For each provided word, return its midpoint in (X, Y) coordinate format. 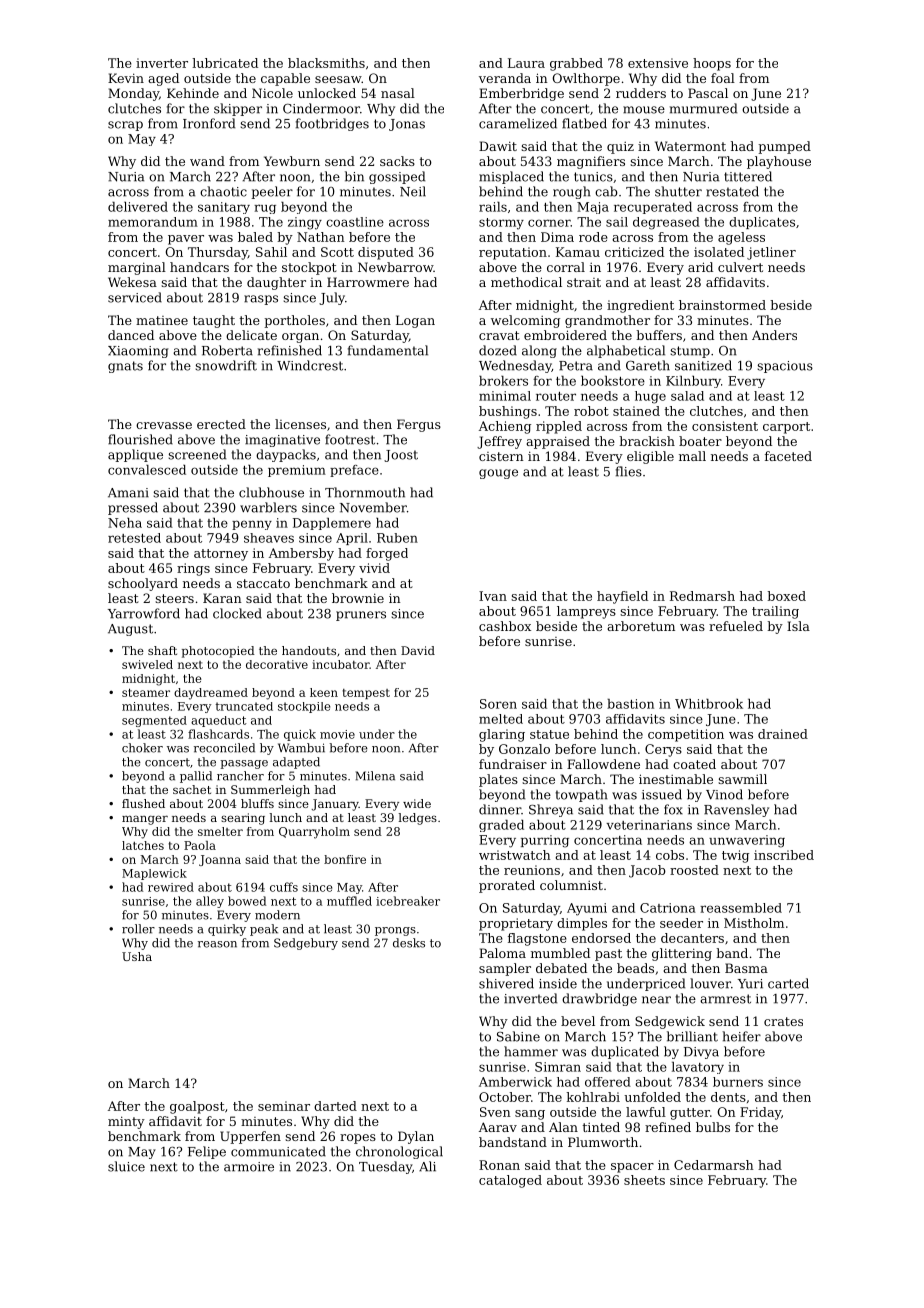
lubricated (225, 63)
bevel (578, 1021)
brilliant (692, 1036)
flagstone (537, 939)
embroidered (565, 335)
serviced (135, 297)
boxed (787, 596)
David (418, 650)
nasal (398, 93)
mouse (644, 110)
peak (264, 930)
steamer (146, 692)
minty (126, 1122)
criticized (634, 252)
